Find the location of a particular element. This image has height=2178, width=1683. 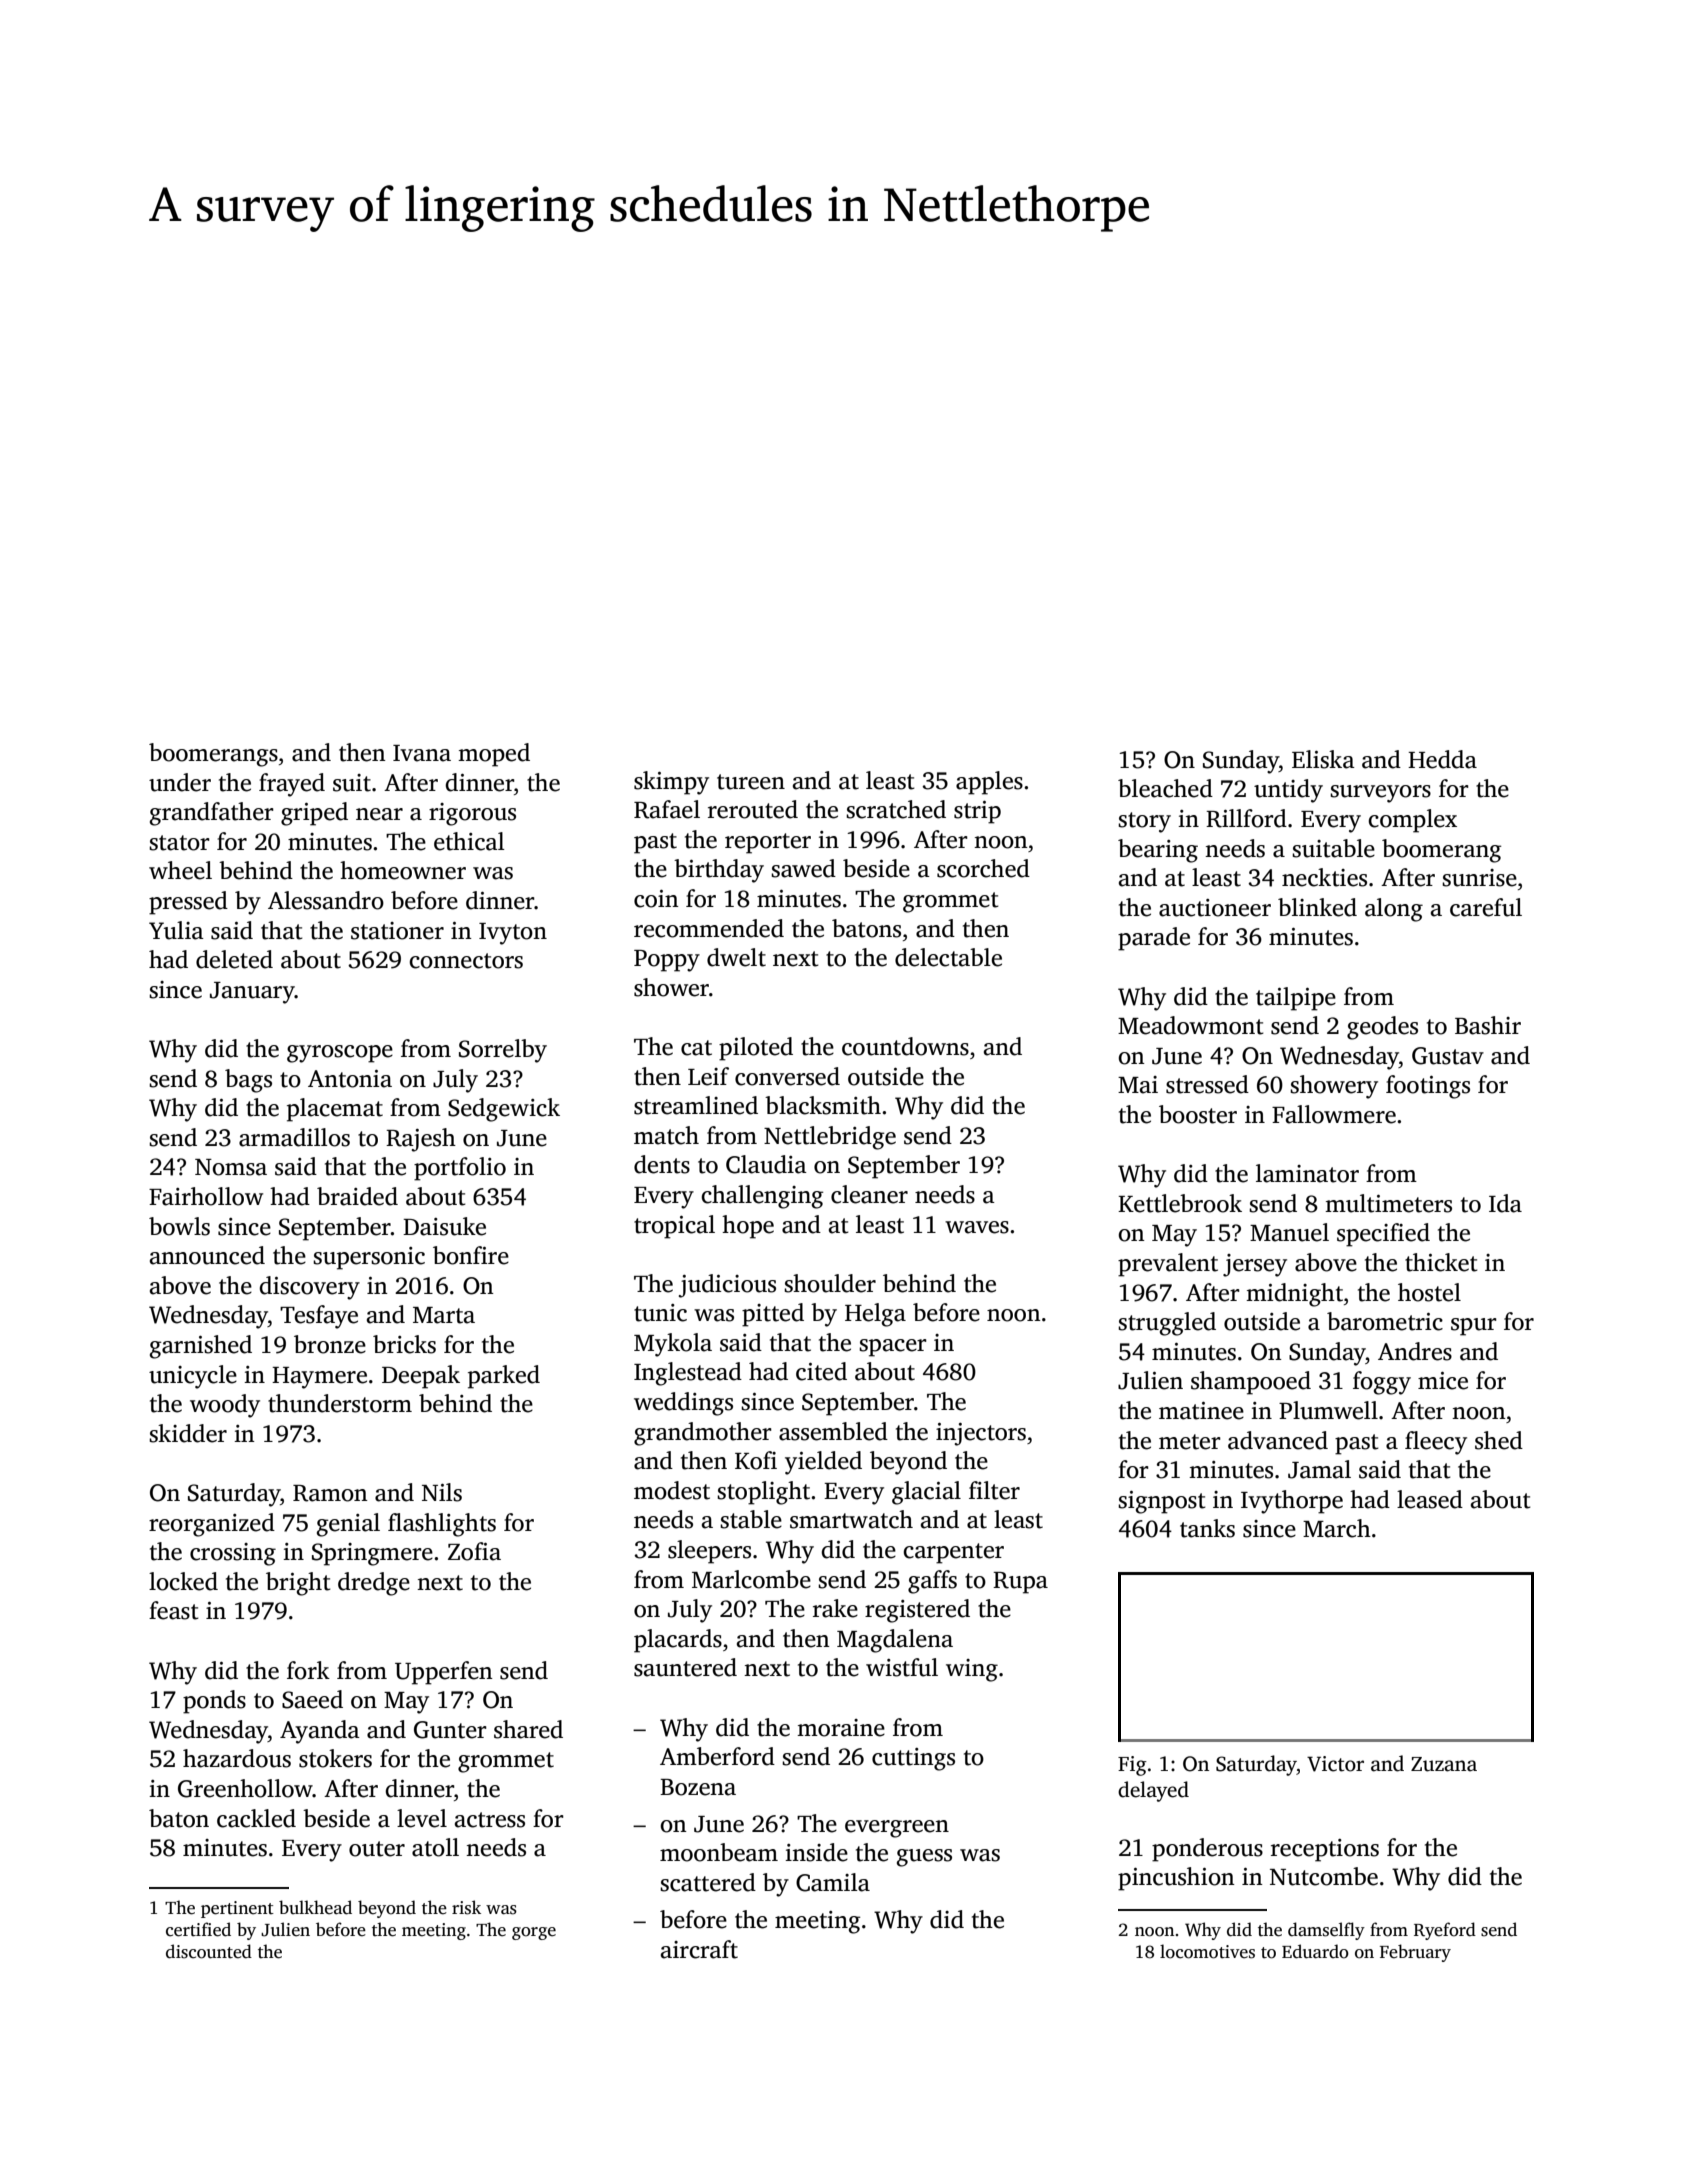

Hedda is located at coordinates (1442, 759).
